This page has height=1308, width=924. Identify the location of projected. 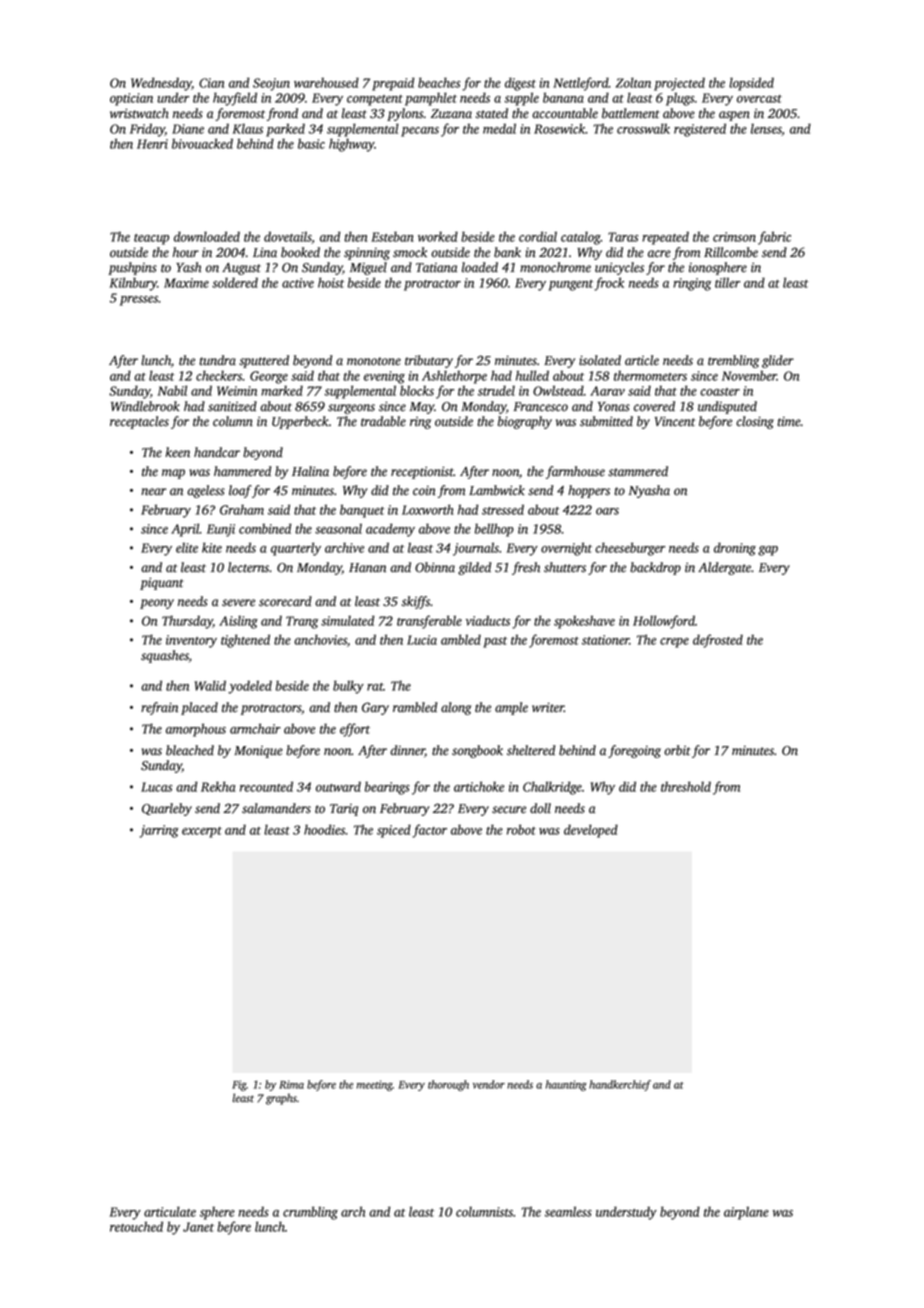
(679, 84).
